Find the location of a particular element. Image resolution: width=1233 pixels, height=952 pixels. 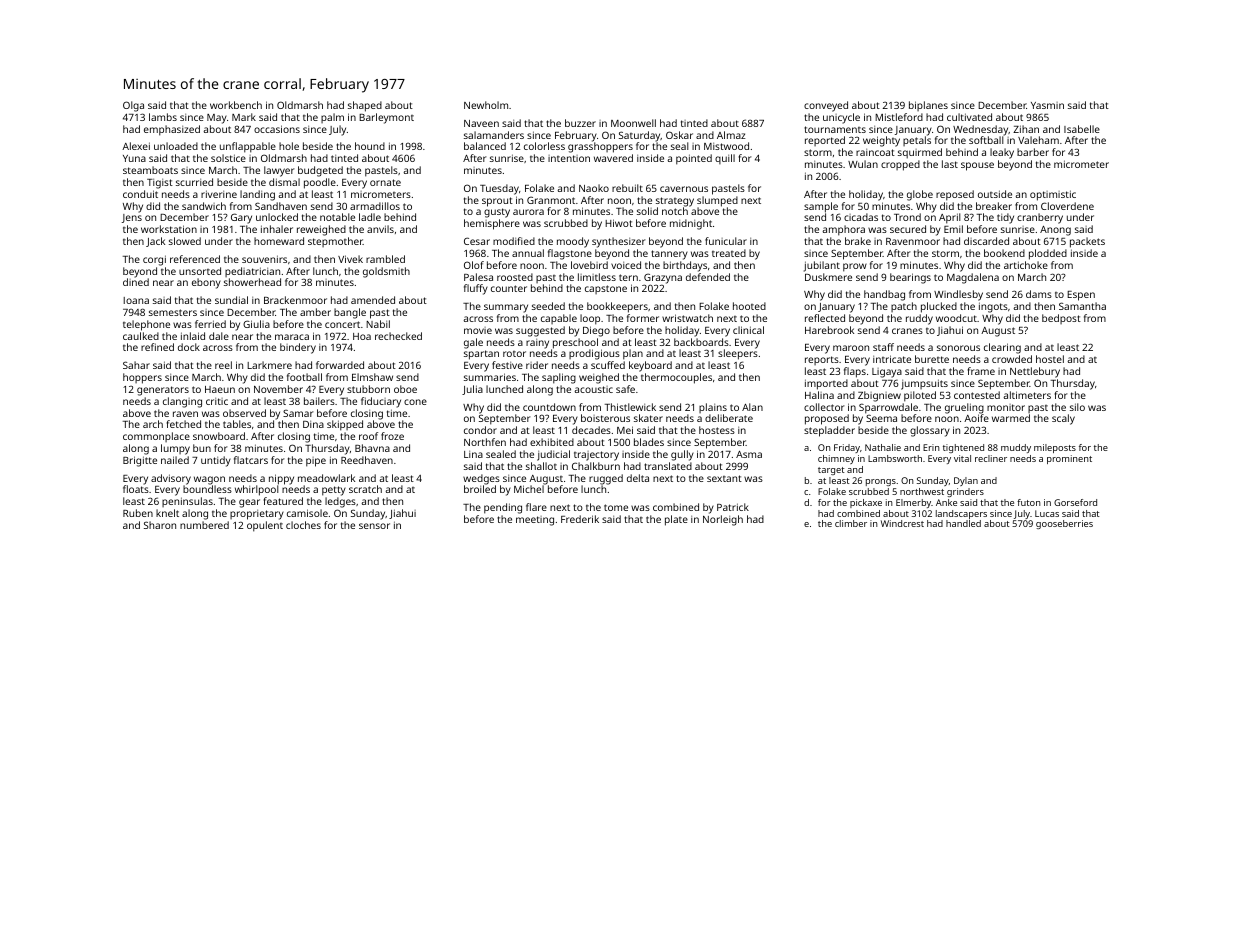

football is located at coordinates (304, 377).
